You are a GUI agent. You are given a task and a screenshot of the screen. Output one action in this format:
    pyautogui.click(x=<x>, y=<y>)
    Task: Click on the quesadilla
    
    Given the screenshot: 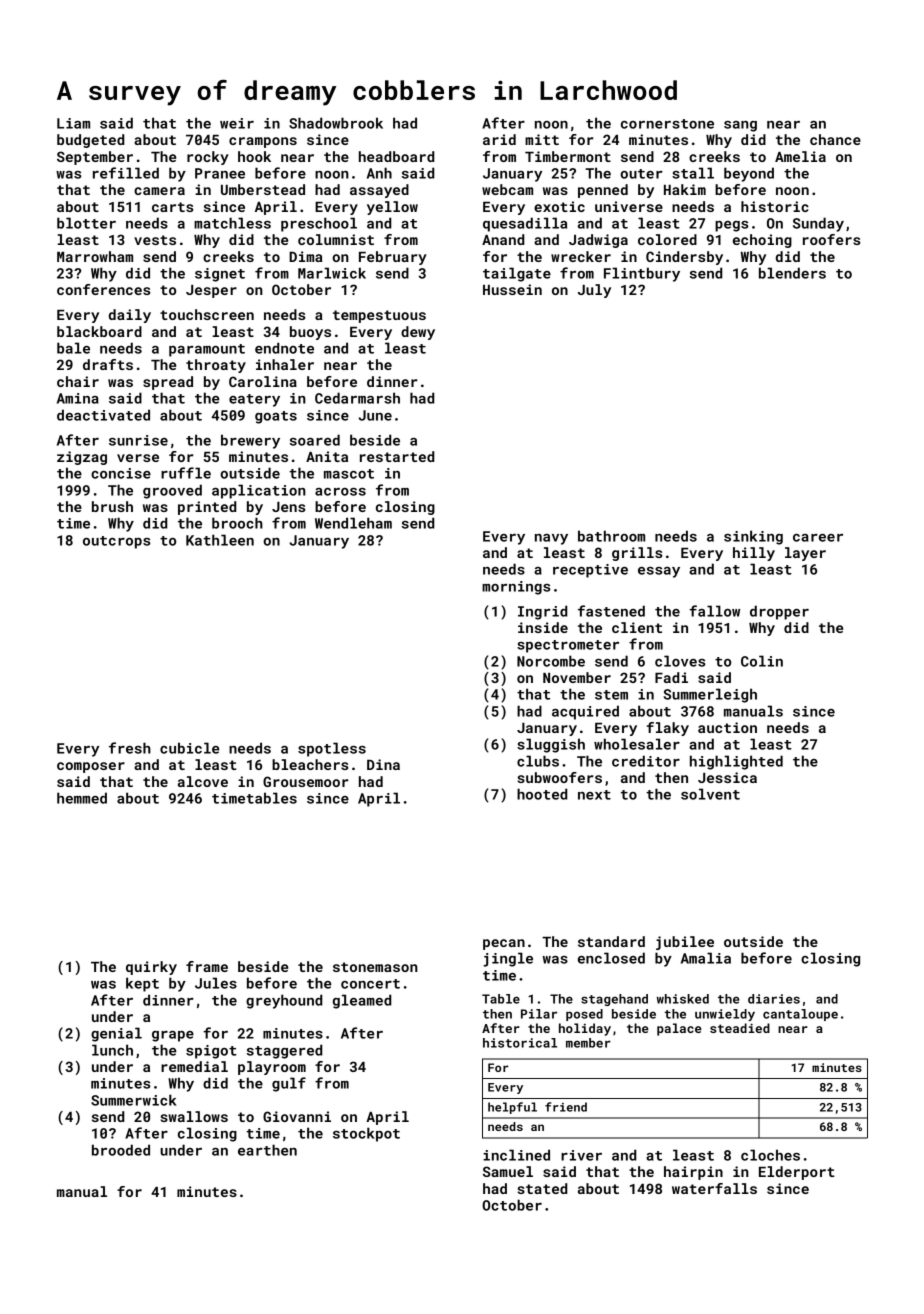 What is the action you would take?
    pyautogui.click(x=525, y=224)
